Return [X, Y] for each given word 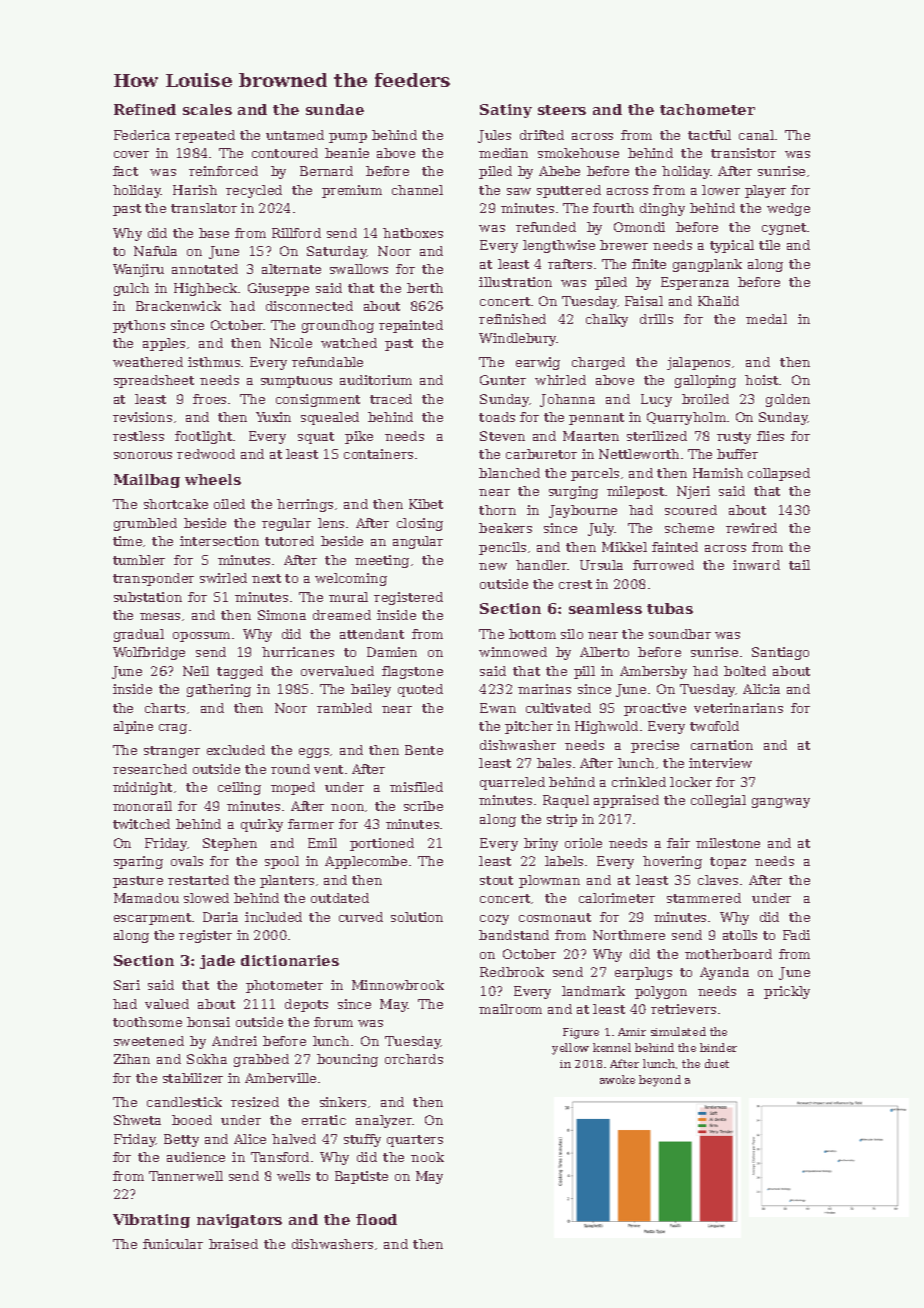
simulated [678, 1031]
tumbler [139, 560]
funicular [173, 1244]
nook [427, 1157]
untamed [295, 135]
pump [348, 138]
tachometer [707, 109]
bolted [745, 671]
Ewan [498, 708]
